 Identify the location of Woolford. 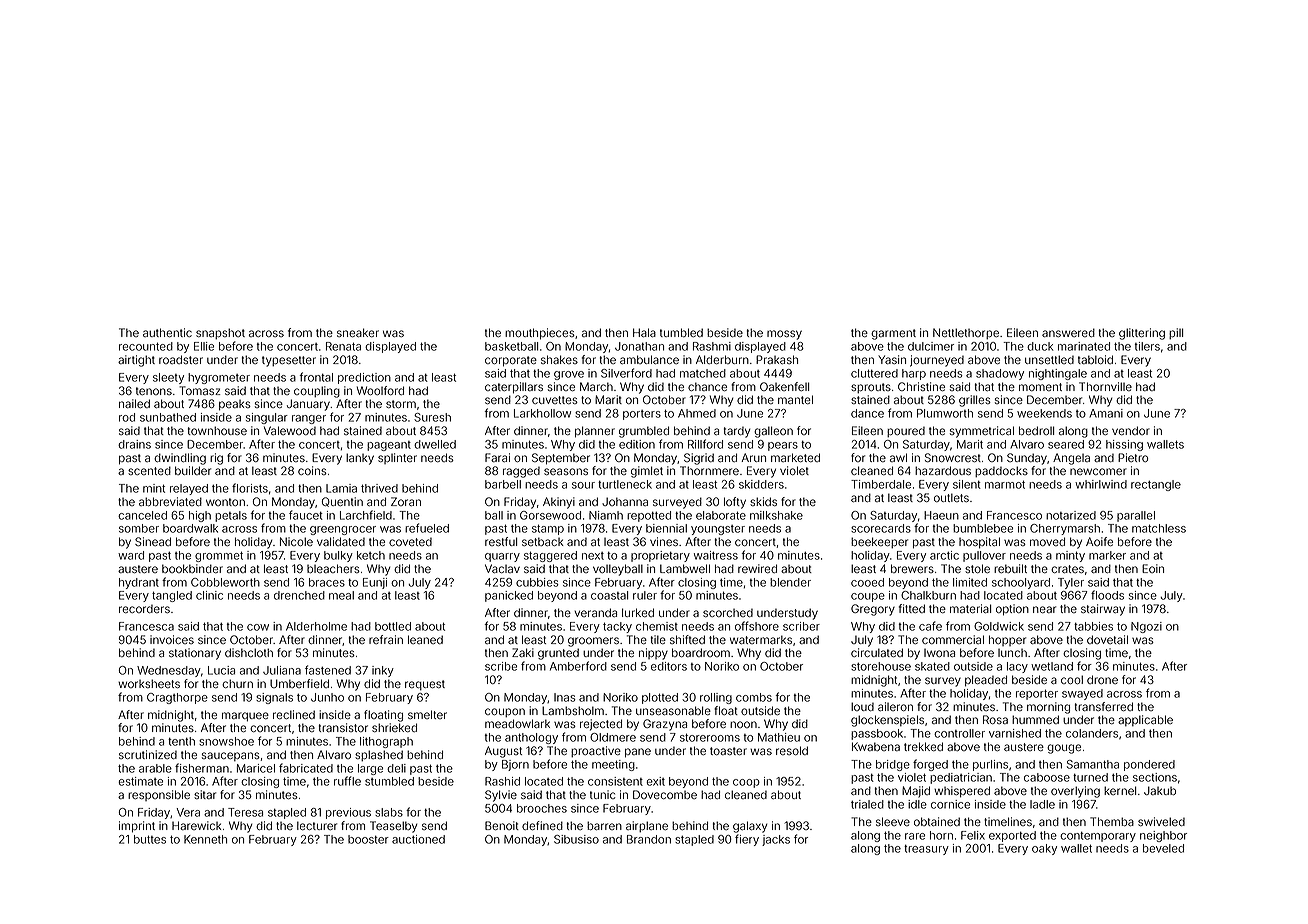
(380, 390).
